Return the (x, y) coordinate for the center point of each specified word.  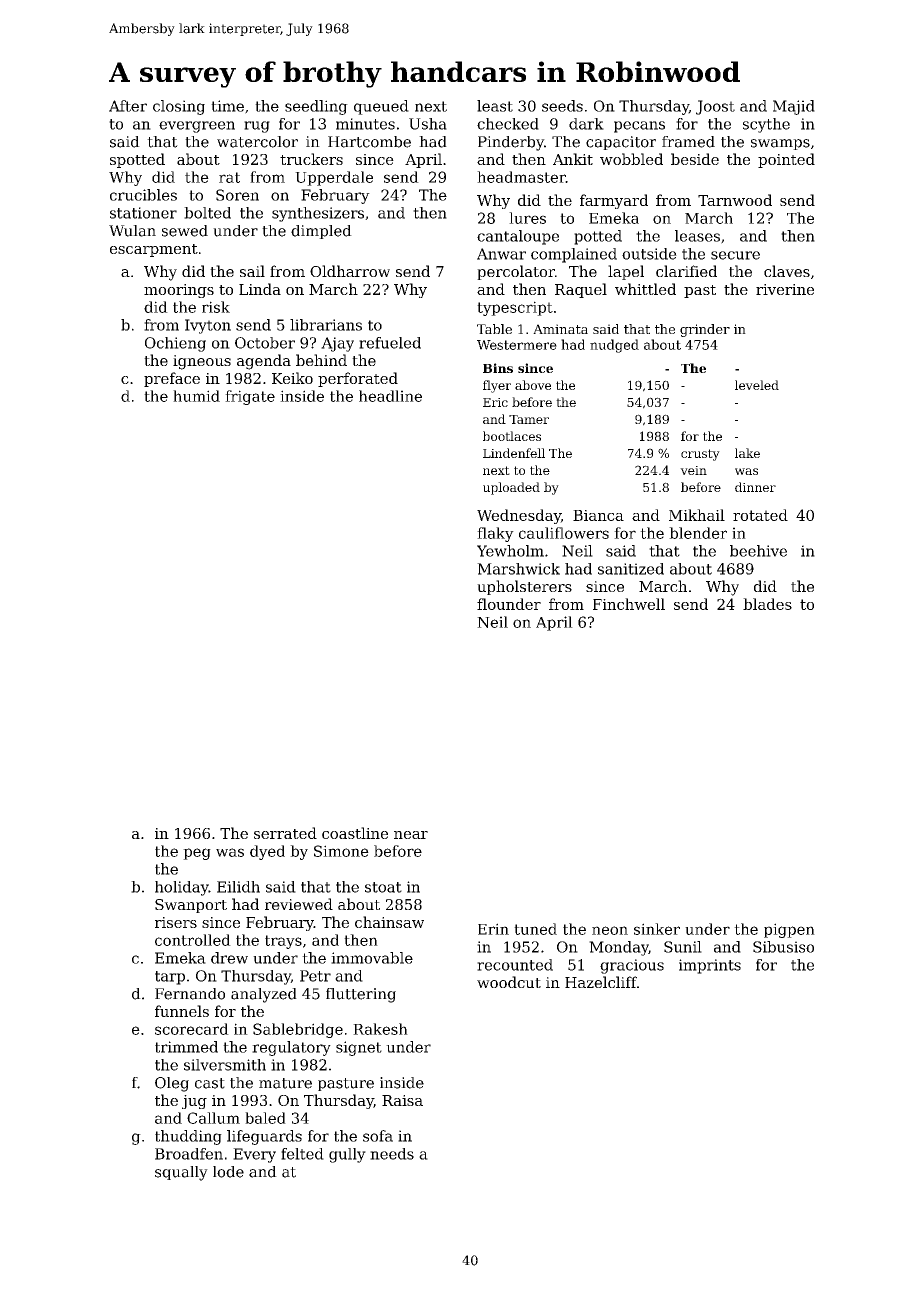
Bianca (598, 515)
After (128, 106)
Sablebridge (298, 1030)
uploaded (511, 488)
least (495, 106)
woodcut (509, 982)
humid (196, 396)
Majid (794, 107)
